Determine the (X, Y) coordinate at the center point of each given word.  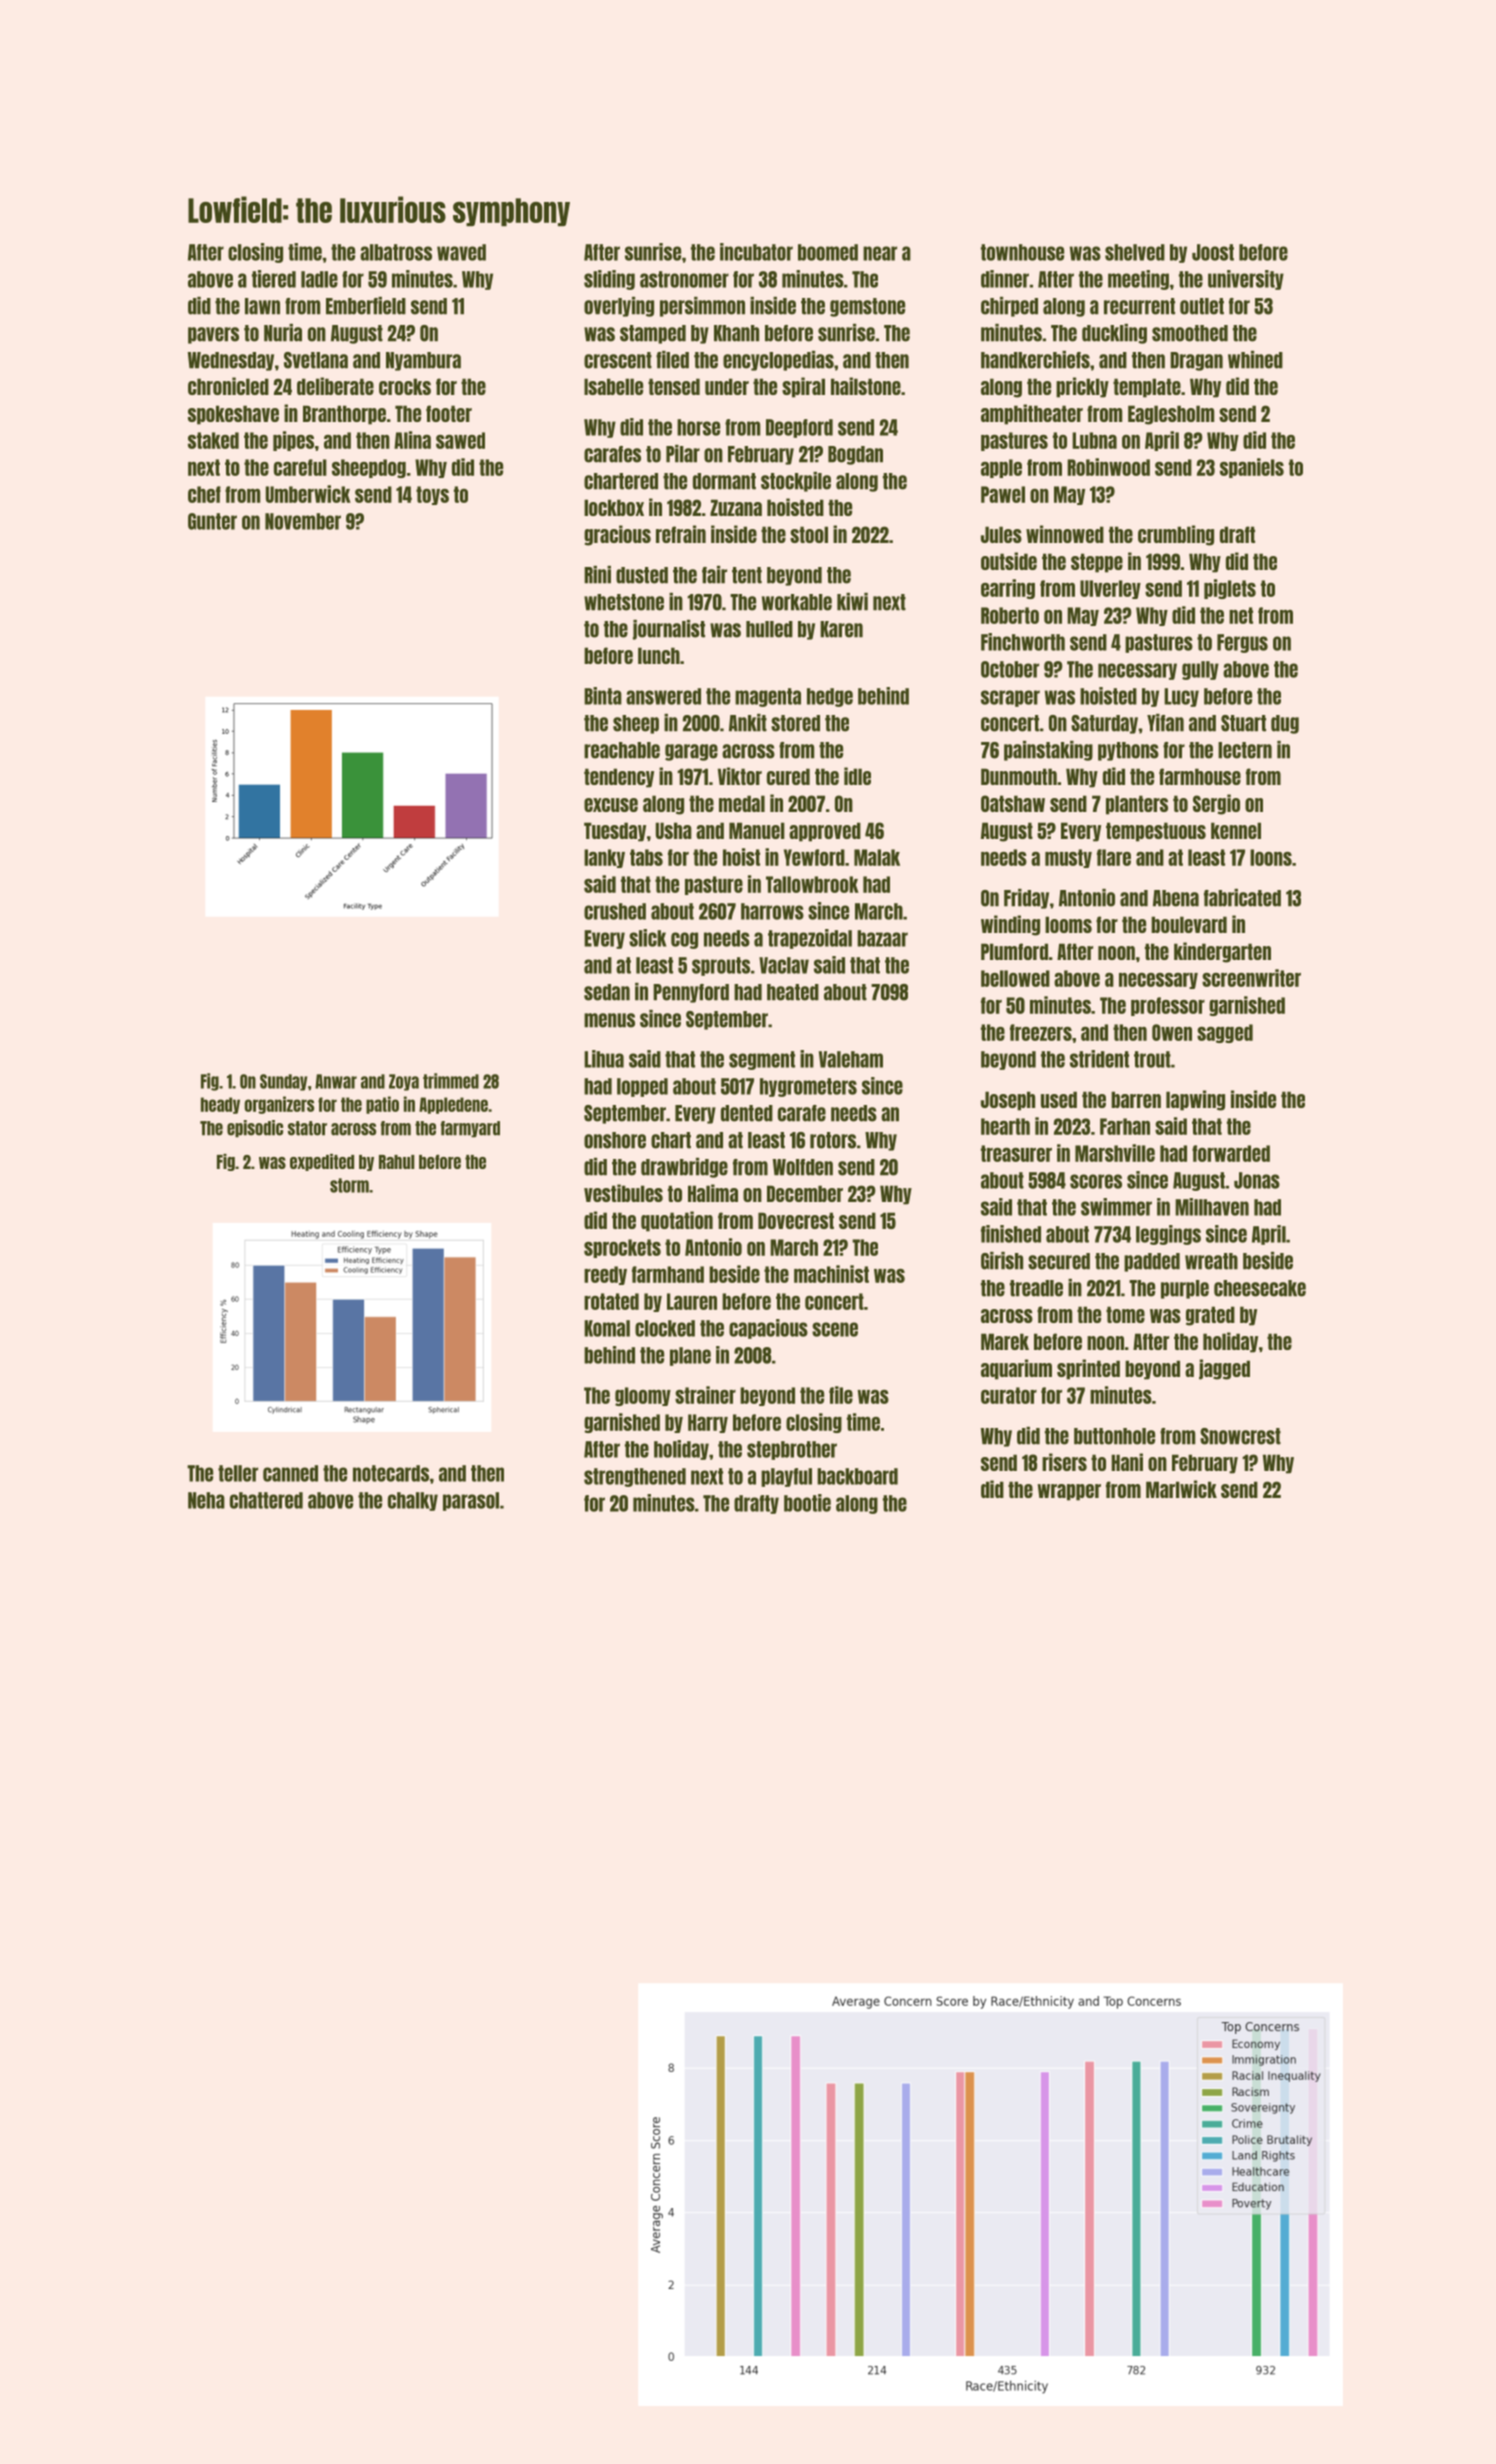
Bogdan (855, 455)
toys (432, 495)
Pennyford (691, 993)
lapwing (1195, 1100)
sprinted (1088, 1369)
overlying (619, 307)
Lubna (1094, 440)
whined (1255, 360)
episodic (255, 1129)
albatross (396, 252)
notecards (391, 1473)
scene (835, 1329)
